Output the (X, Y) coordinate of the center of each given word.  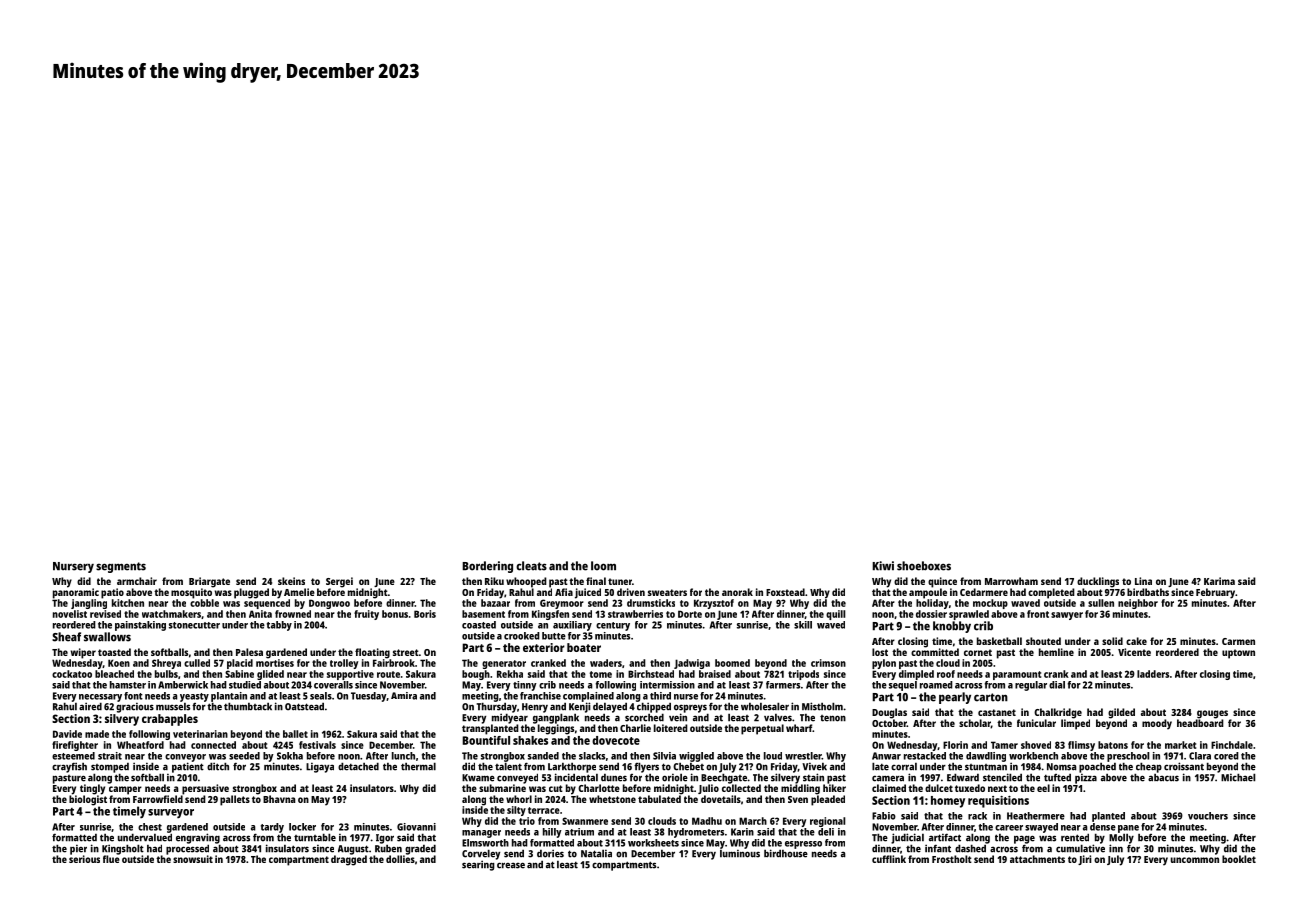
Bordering (487, 567)
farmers (783, 685)
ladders (1153, 674)
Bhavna (279, 799)
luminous (740, 853)
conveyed (517, 778)
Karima (1219, 581)
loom (603, 566)
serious (84, 859)
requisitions (998, 802)
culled (197, 663)
